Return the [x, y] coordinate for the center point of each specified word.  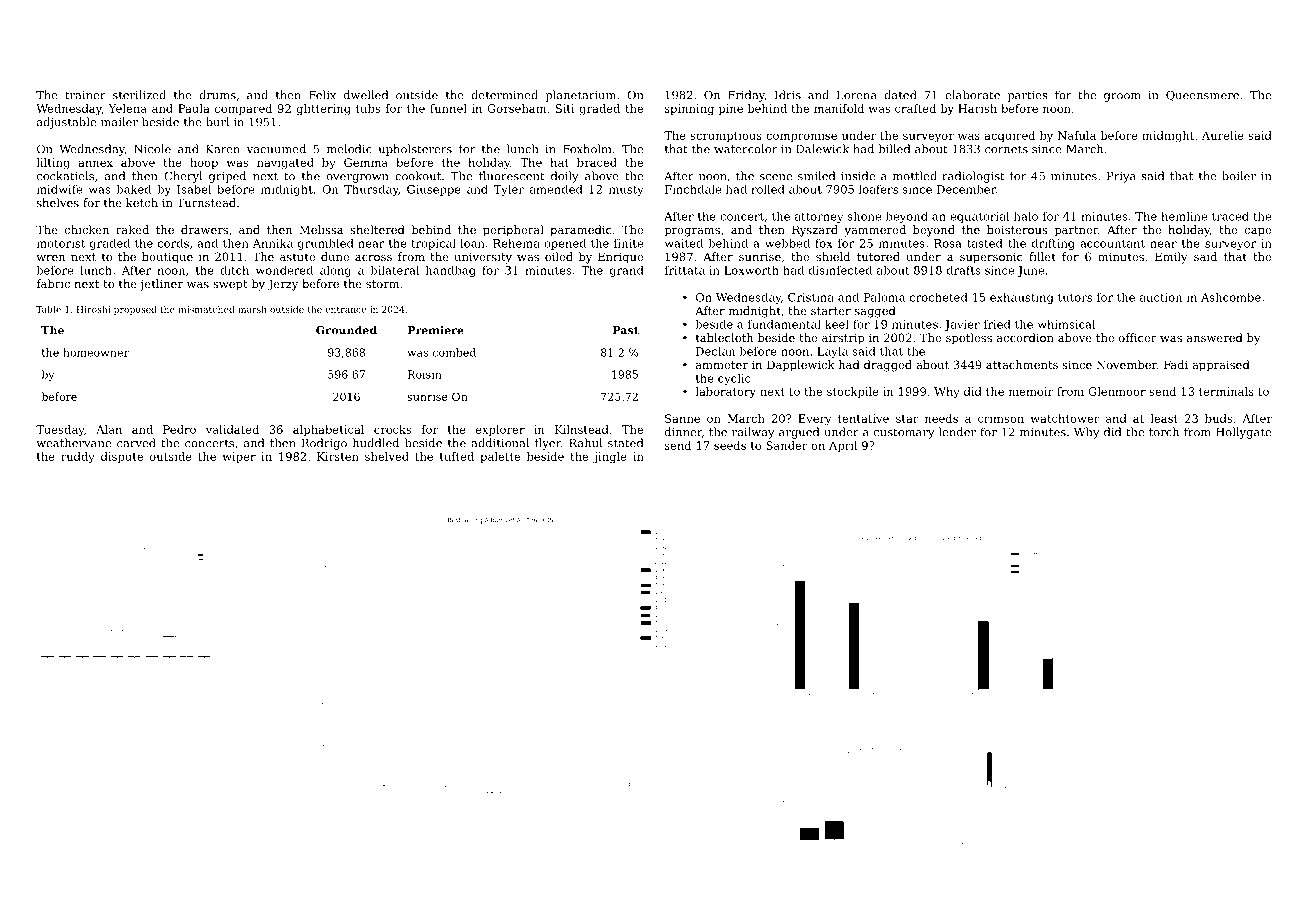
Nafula [1077, 135]
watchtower [1065, 418]
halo [1026, 216]
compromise [801, 136]
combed [454, 352]
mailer [119, 122]
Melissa [321, 229]
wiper [239, 457]
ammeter [722, 365]
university [483, 258]
